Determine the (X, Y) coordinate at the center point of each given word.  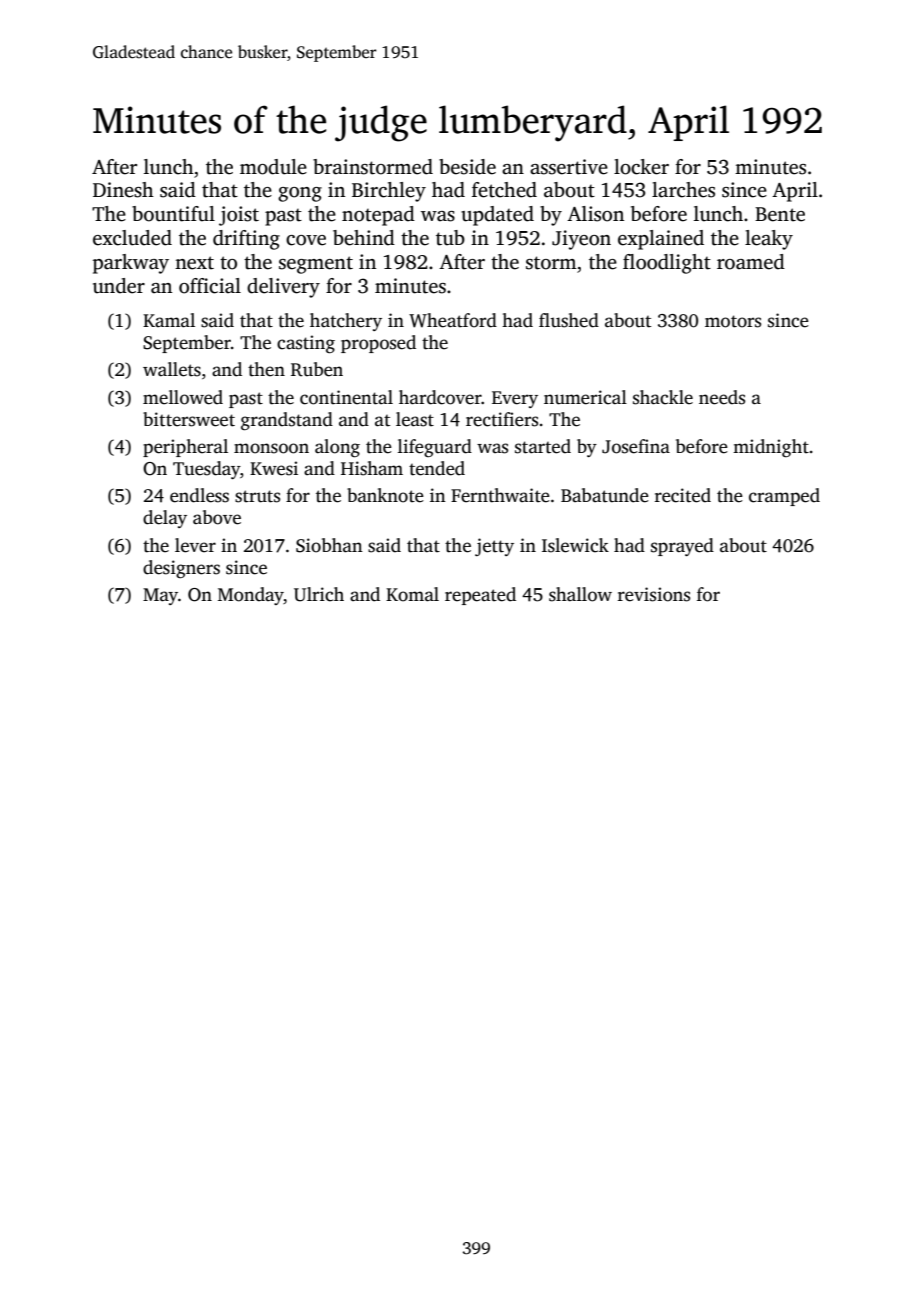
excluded (132, 238)
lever (195, 545)
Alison (595, 214)
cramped (784, 497)
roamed (751, 262)
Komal (412, 594)
